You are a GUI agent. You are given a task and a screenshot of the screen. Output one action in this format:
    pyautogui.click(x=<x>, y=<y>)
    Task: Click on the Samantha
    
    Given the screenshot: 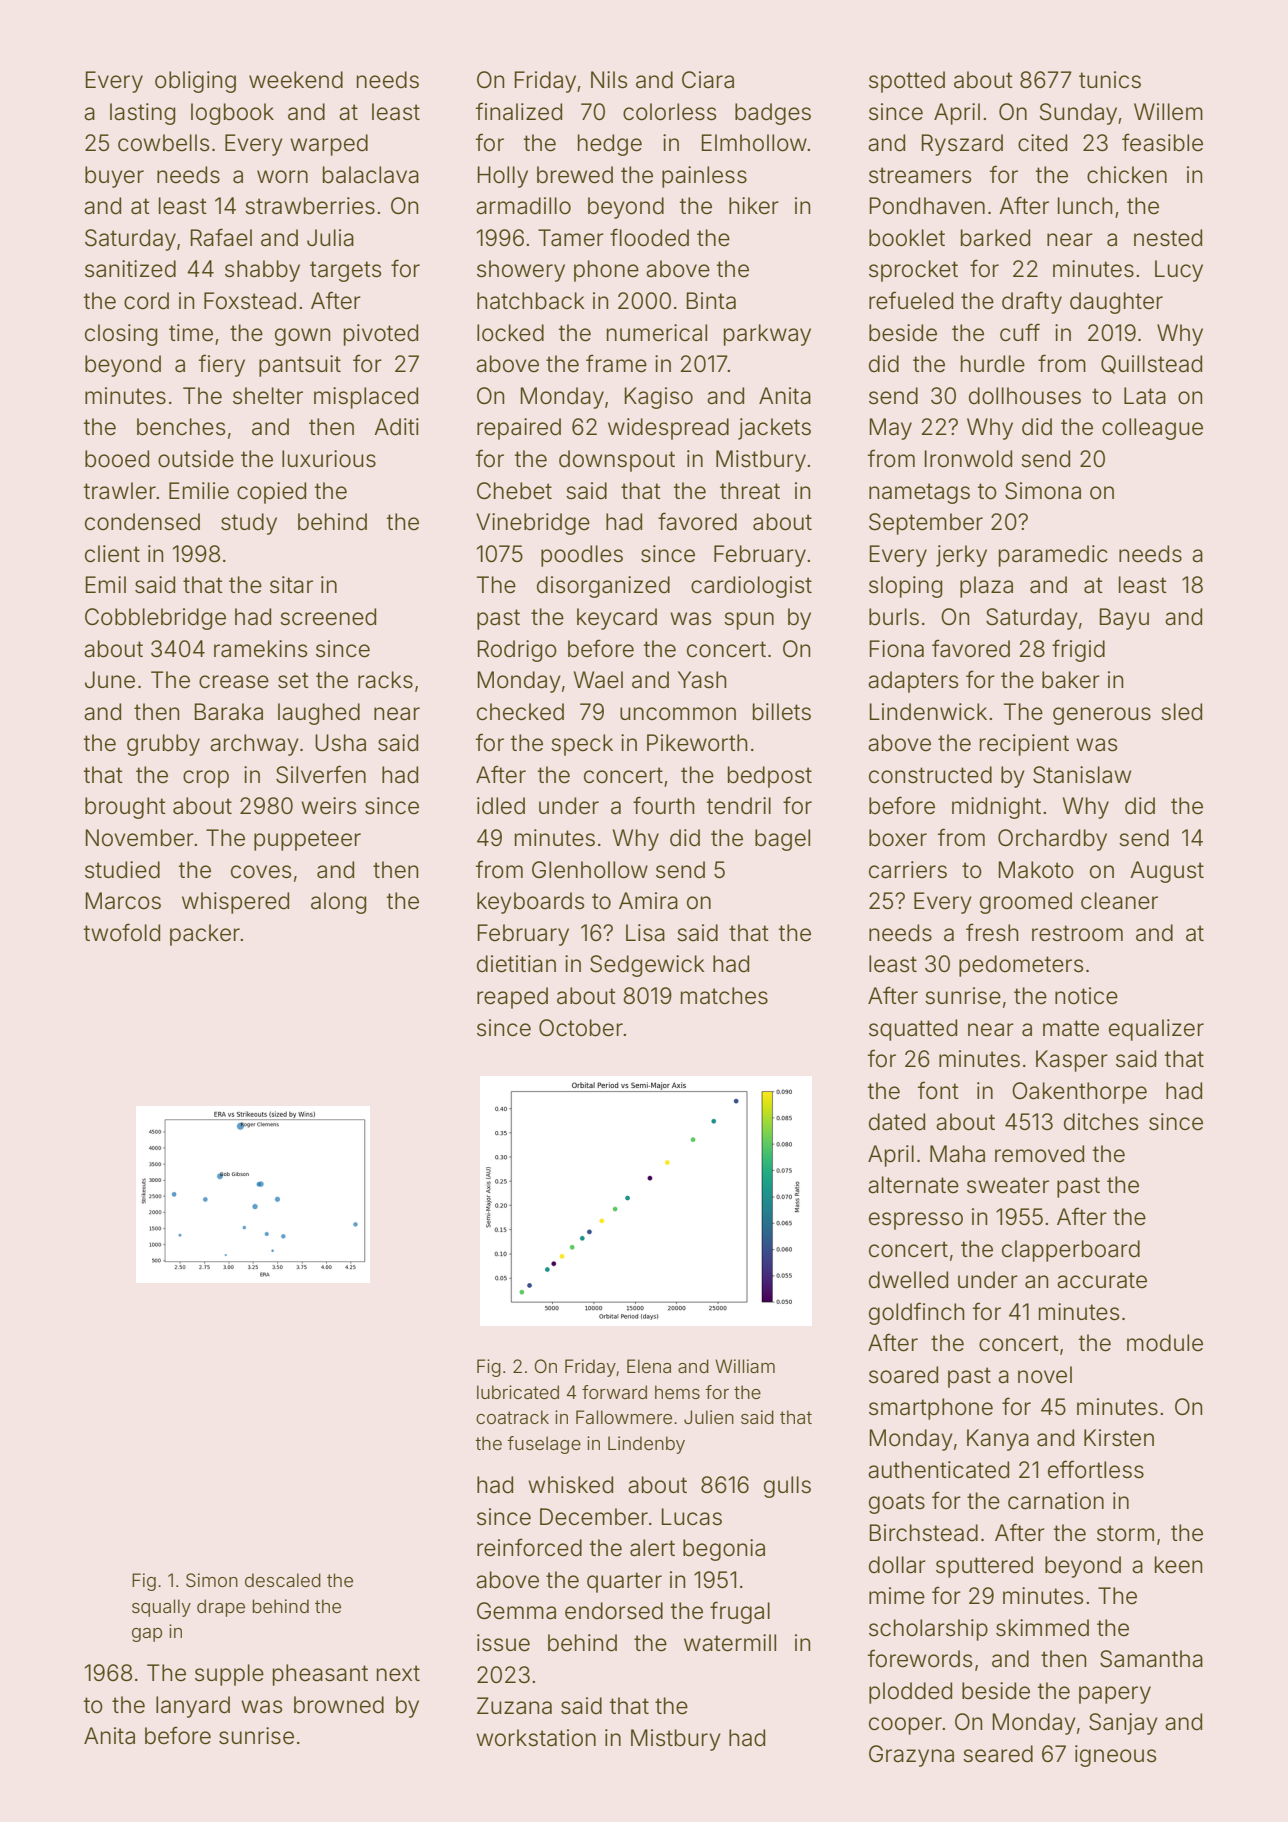 What is the action you would take?
    pyautogui.click(x=1151, y=1659)
